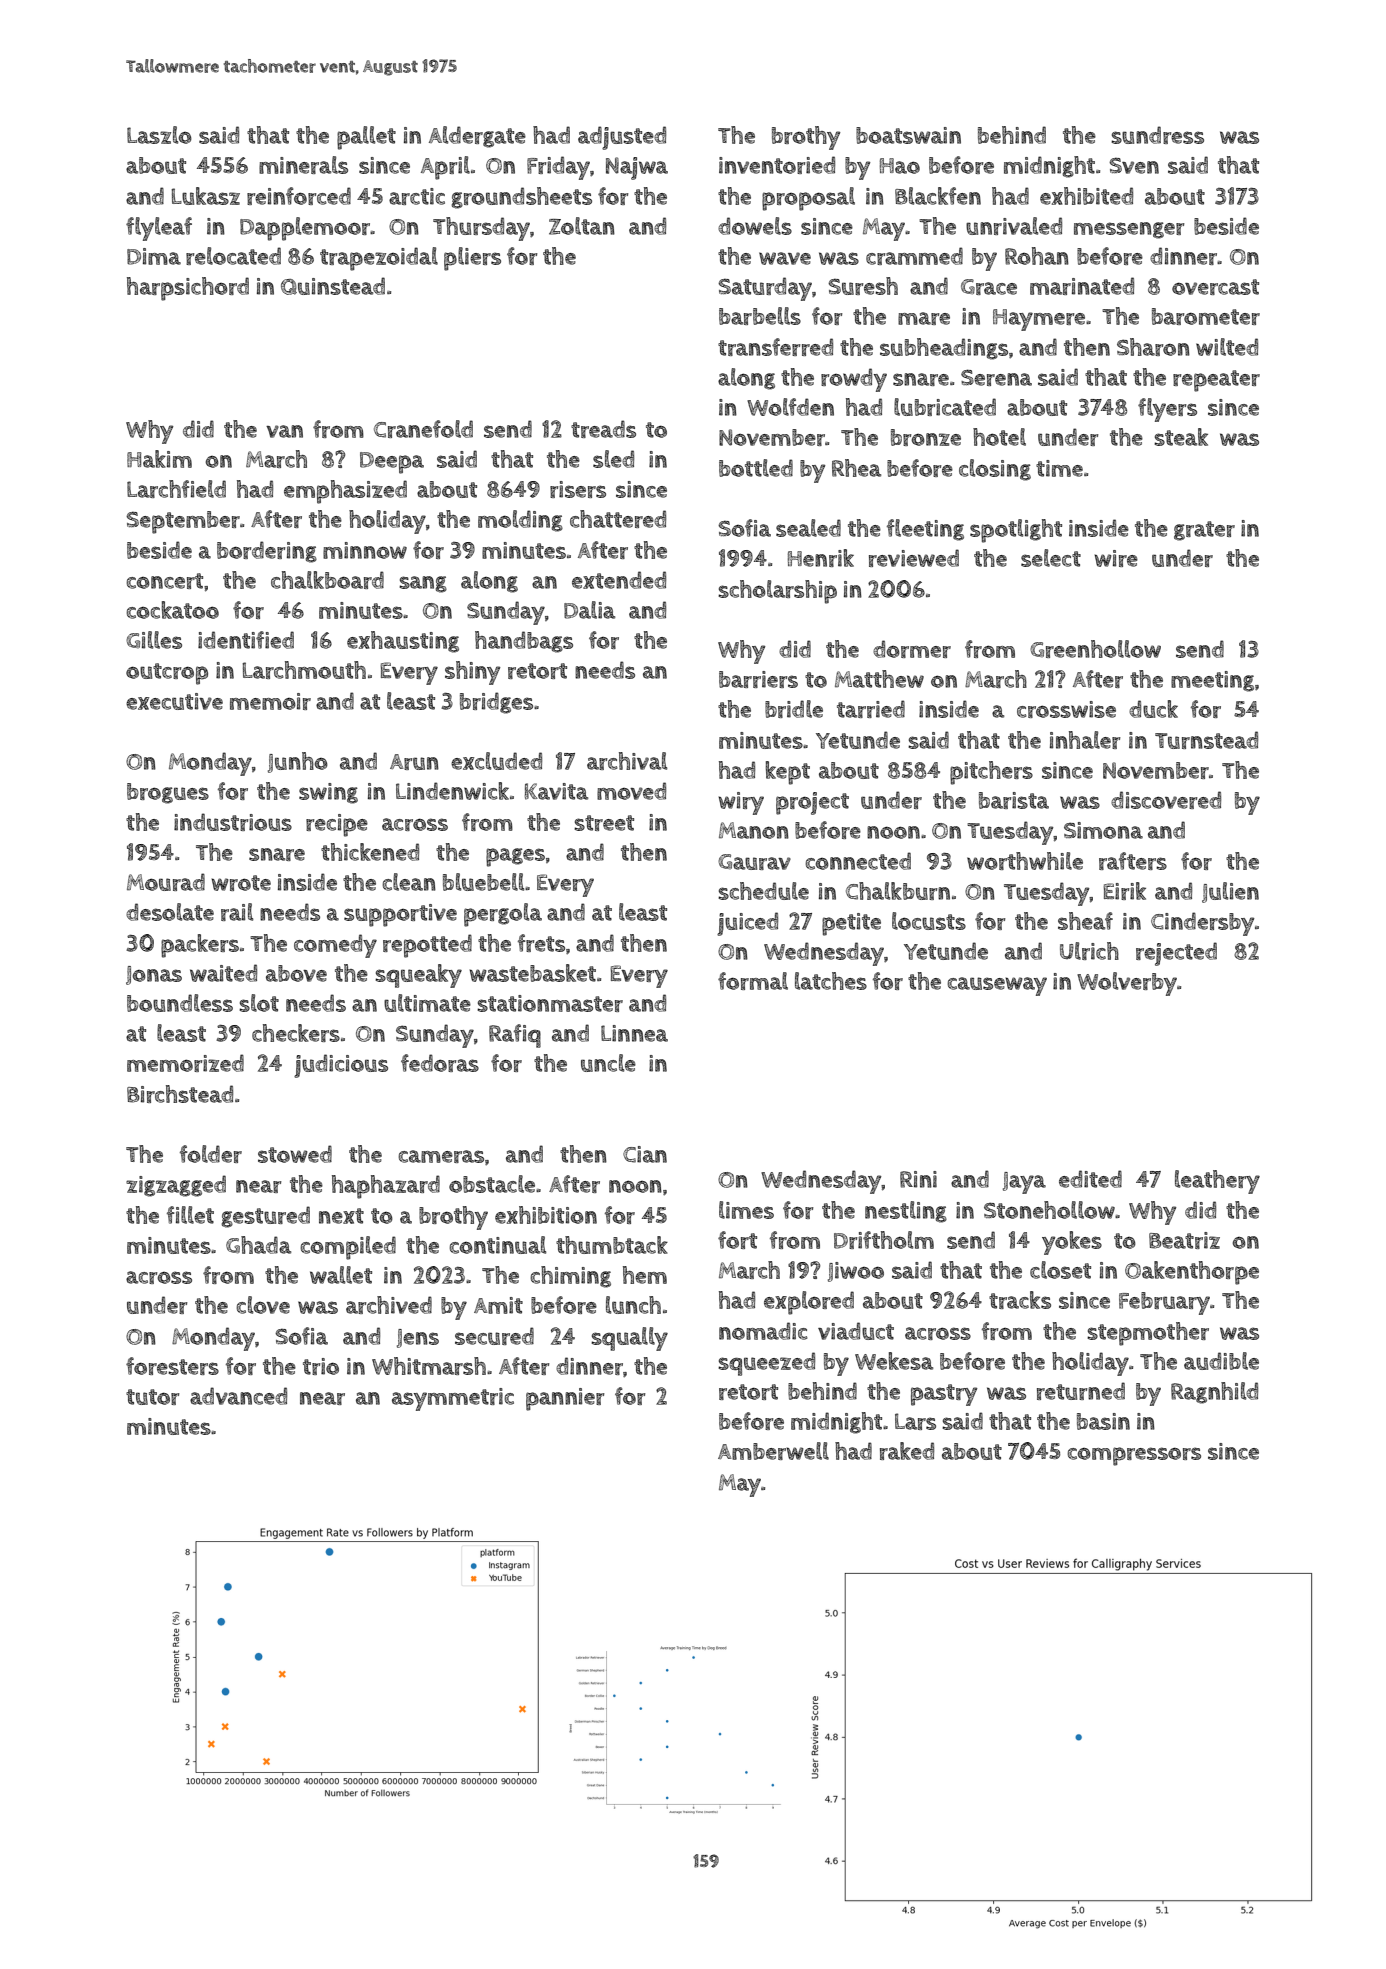 The width and height of the document is (1386, 1969). I want to click on overcast, so click(1215, 287).
